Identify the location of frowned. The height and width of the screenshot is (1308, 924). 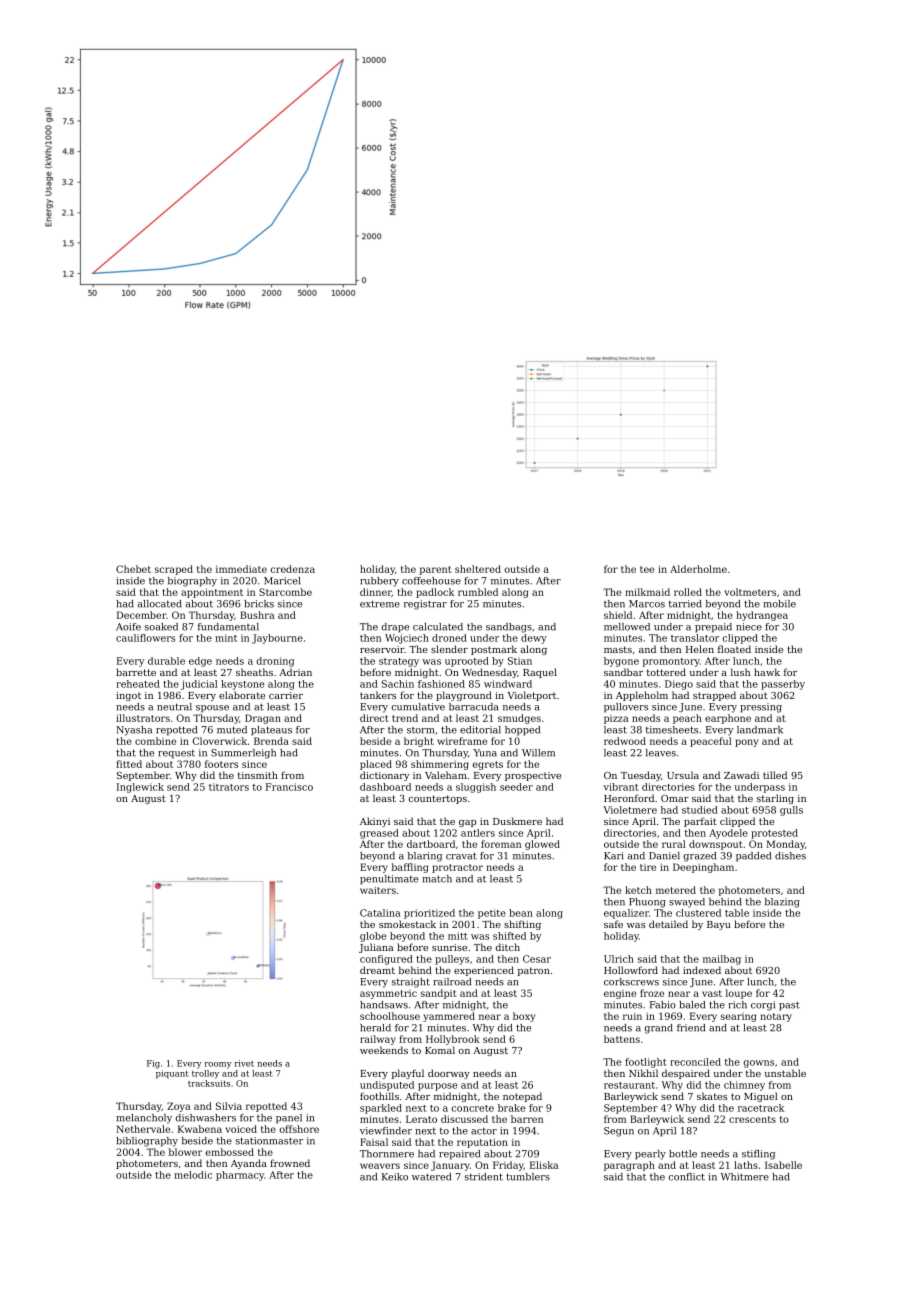
(290, 1163).
